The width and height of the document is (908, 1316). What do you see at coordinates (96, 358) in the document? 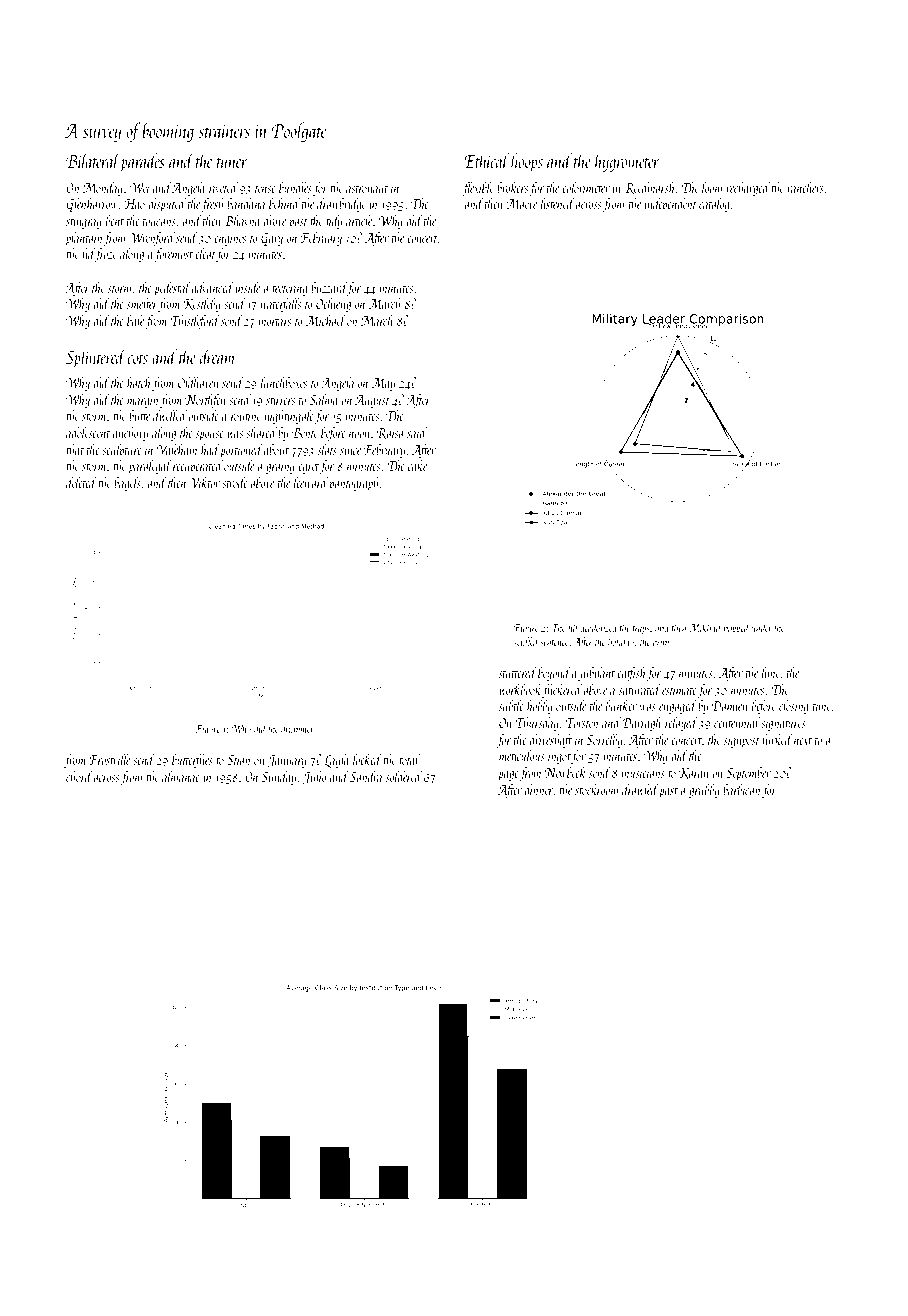
I see `Splintered` at bounding box center [96, 358].
